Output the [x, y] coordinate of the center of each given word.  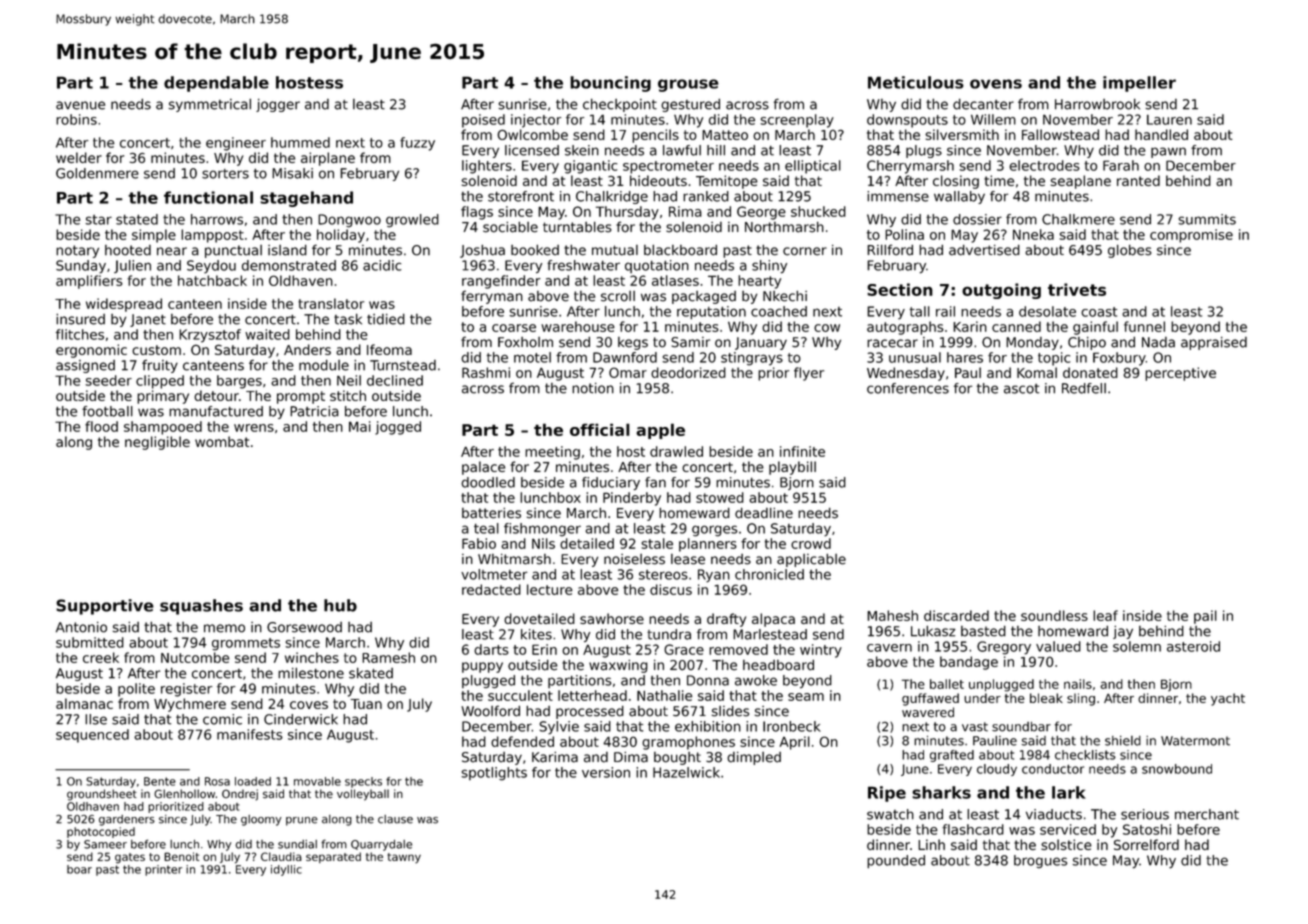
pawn [1168, 152]
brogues [1040, 861]
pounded [896, 862]
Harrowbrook [1097, 104]
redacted [491, 589]
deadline [764, 513]
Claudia [281, 856]
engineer [236, 144]
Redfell [1084, 388]
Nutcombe [195, 657]
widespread [124, 305]
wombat [222, 441]
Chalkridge [612, 197]
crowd [811, 543]
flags [477, 213]
